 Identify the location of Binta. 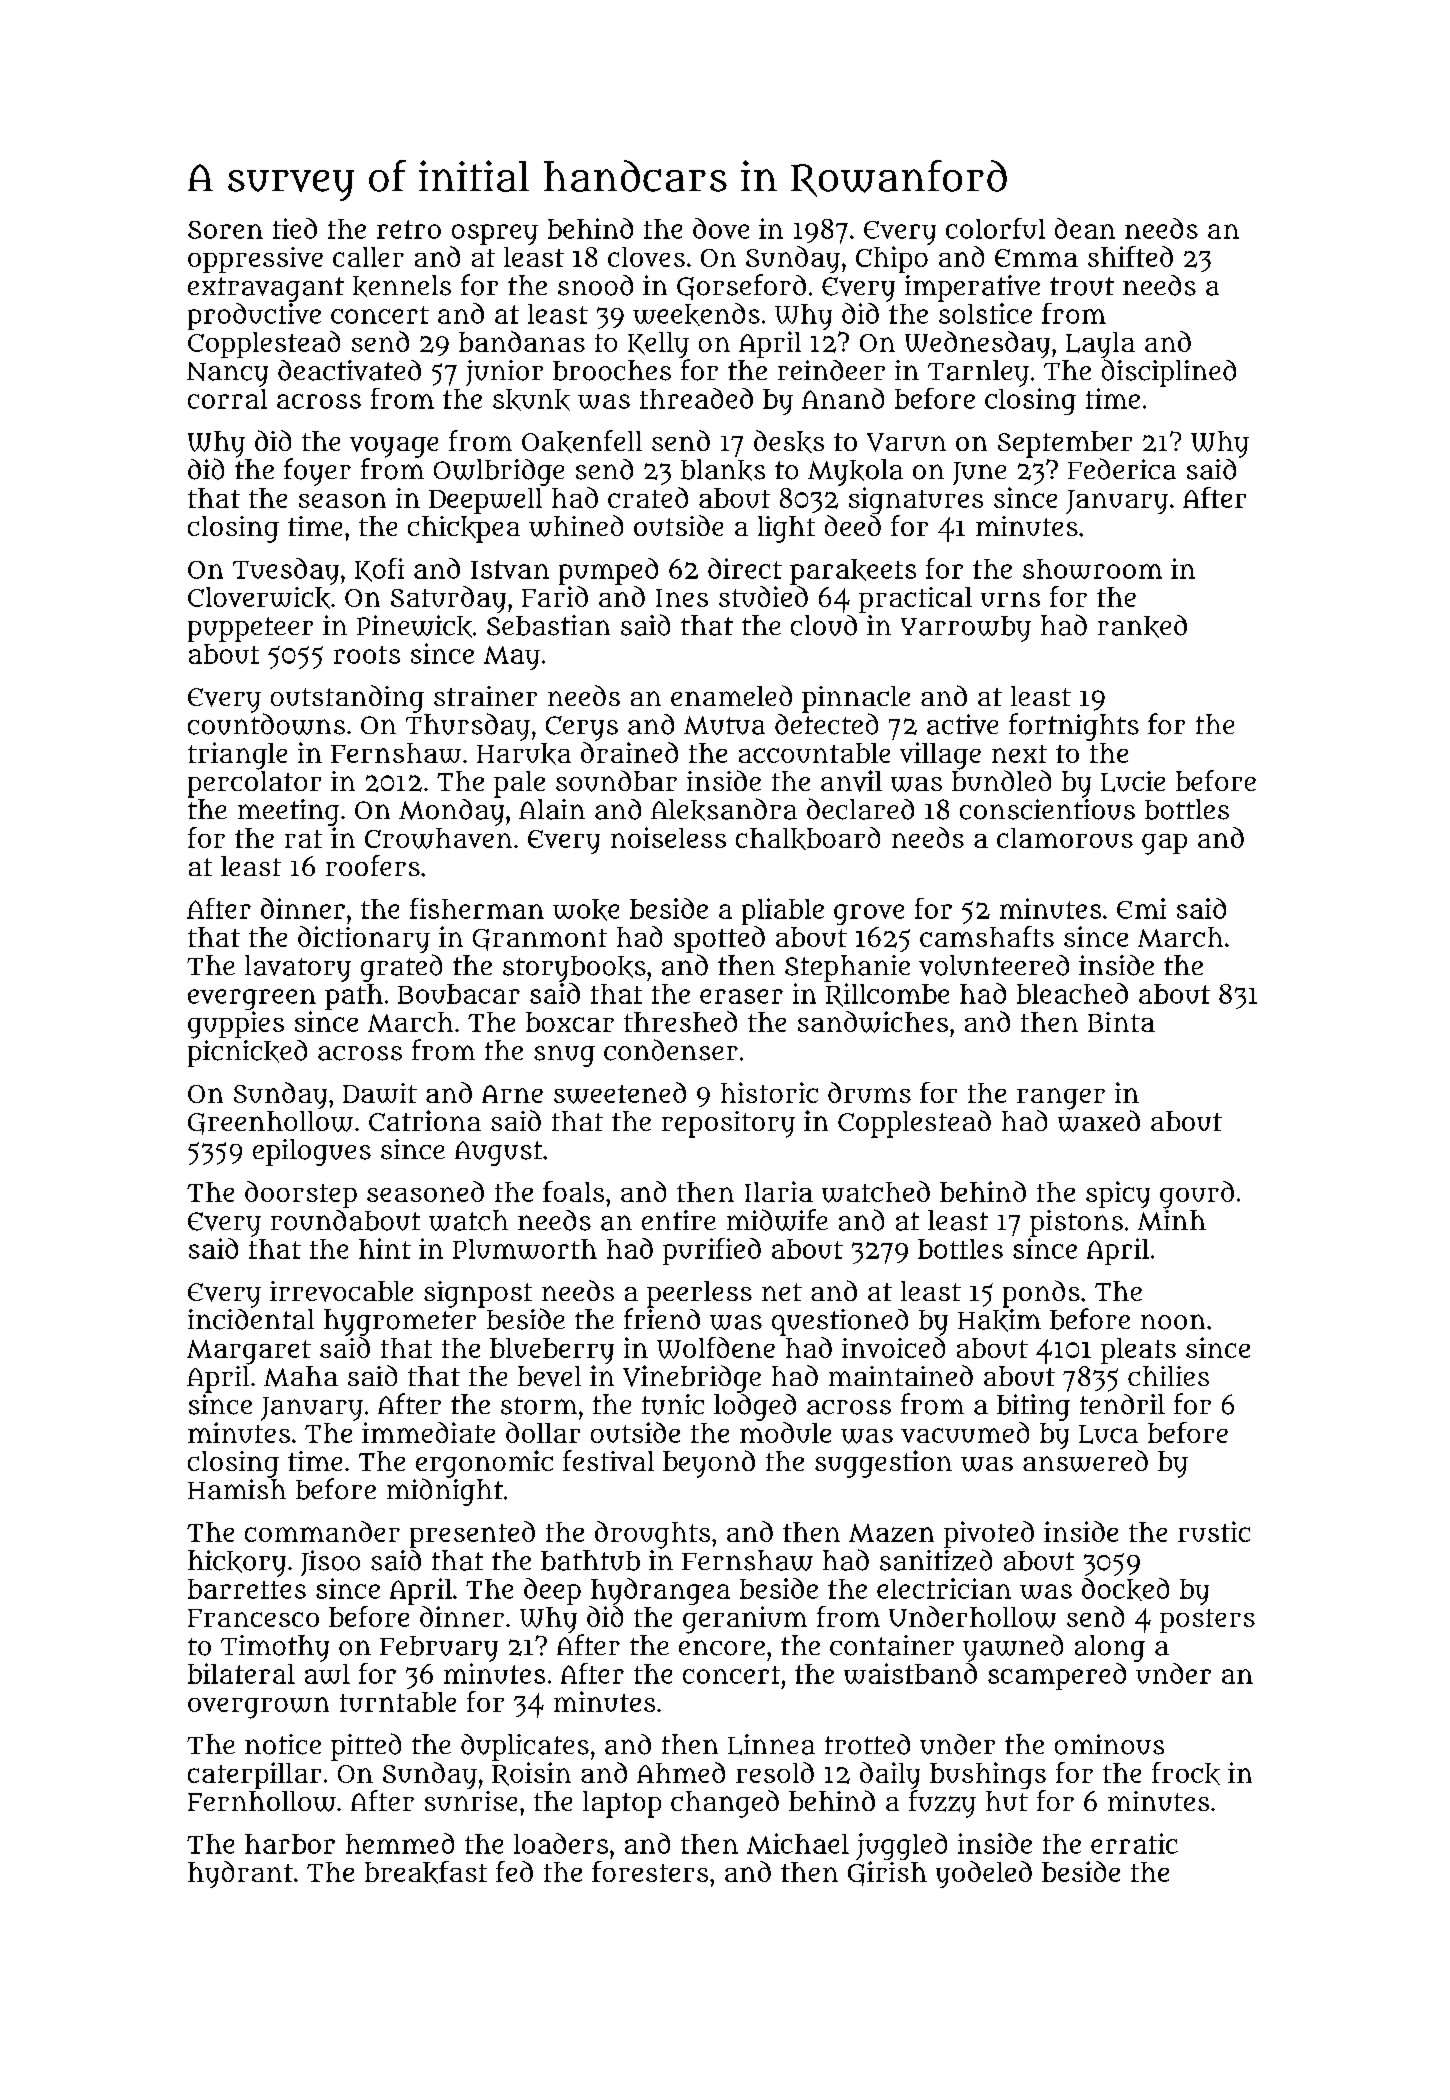
(1121, 1022).
